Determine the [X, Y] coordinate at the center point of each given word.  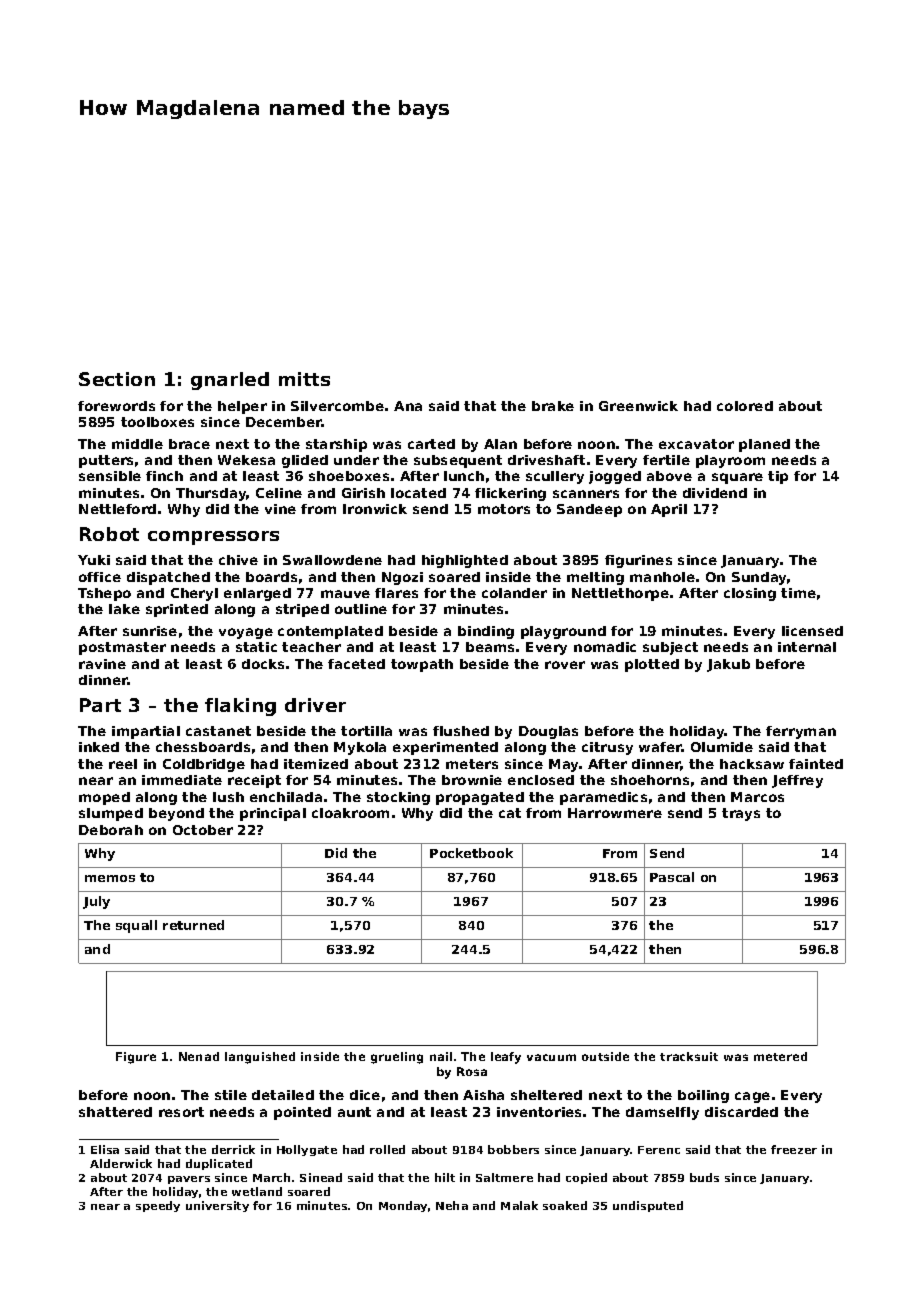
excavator [696, 444]
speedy [158, 1206]
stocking [398, 798]
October [203, 830]
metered [780, 1056]
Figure [136, 1058]
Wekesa [246, 460]
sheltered [546, 1095]
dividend [715, 493]
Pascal [672, 877]
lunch [464, 476]
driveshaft [546, 460]
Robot [109, 534]
